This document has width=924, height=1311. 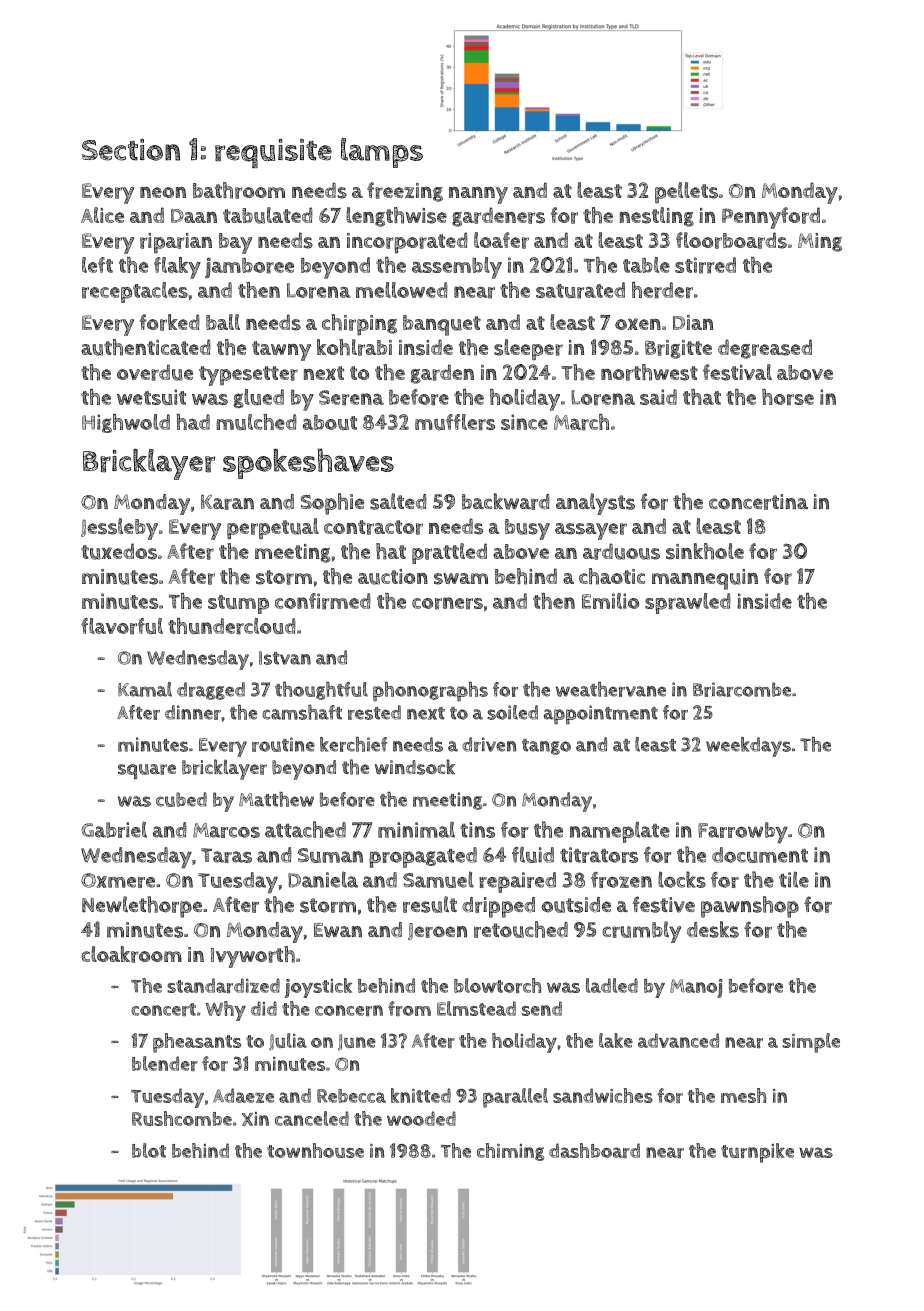 What do you see at coordinates (149, 1150) in the document?
I see `blot` at bounding box center [149, 1150].
